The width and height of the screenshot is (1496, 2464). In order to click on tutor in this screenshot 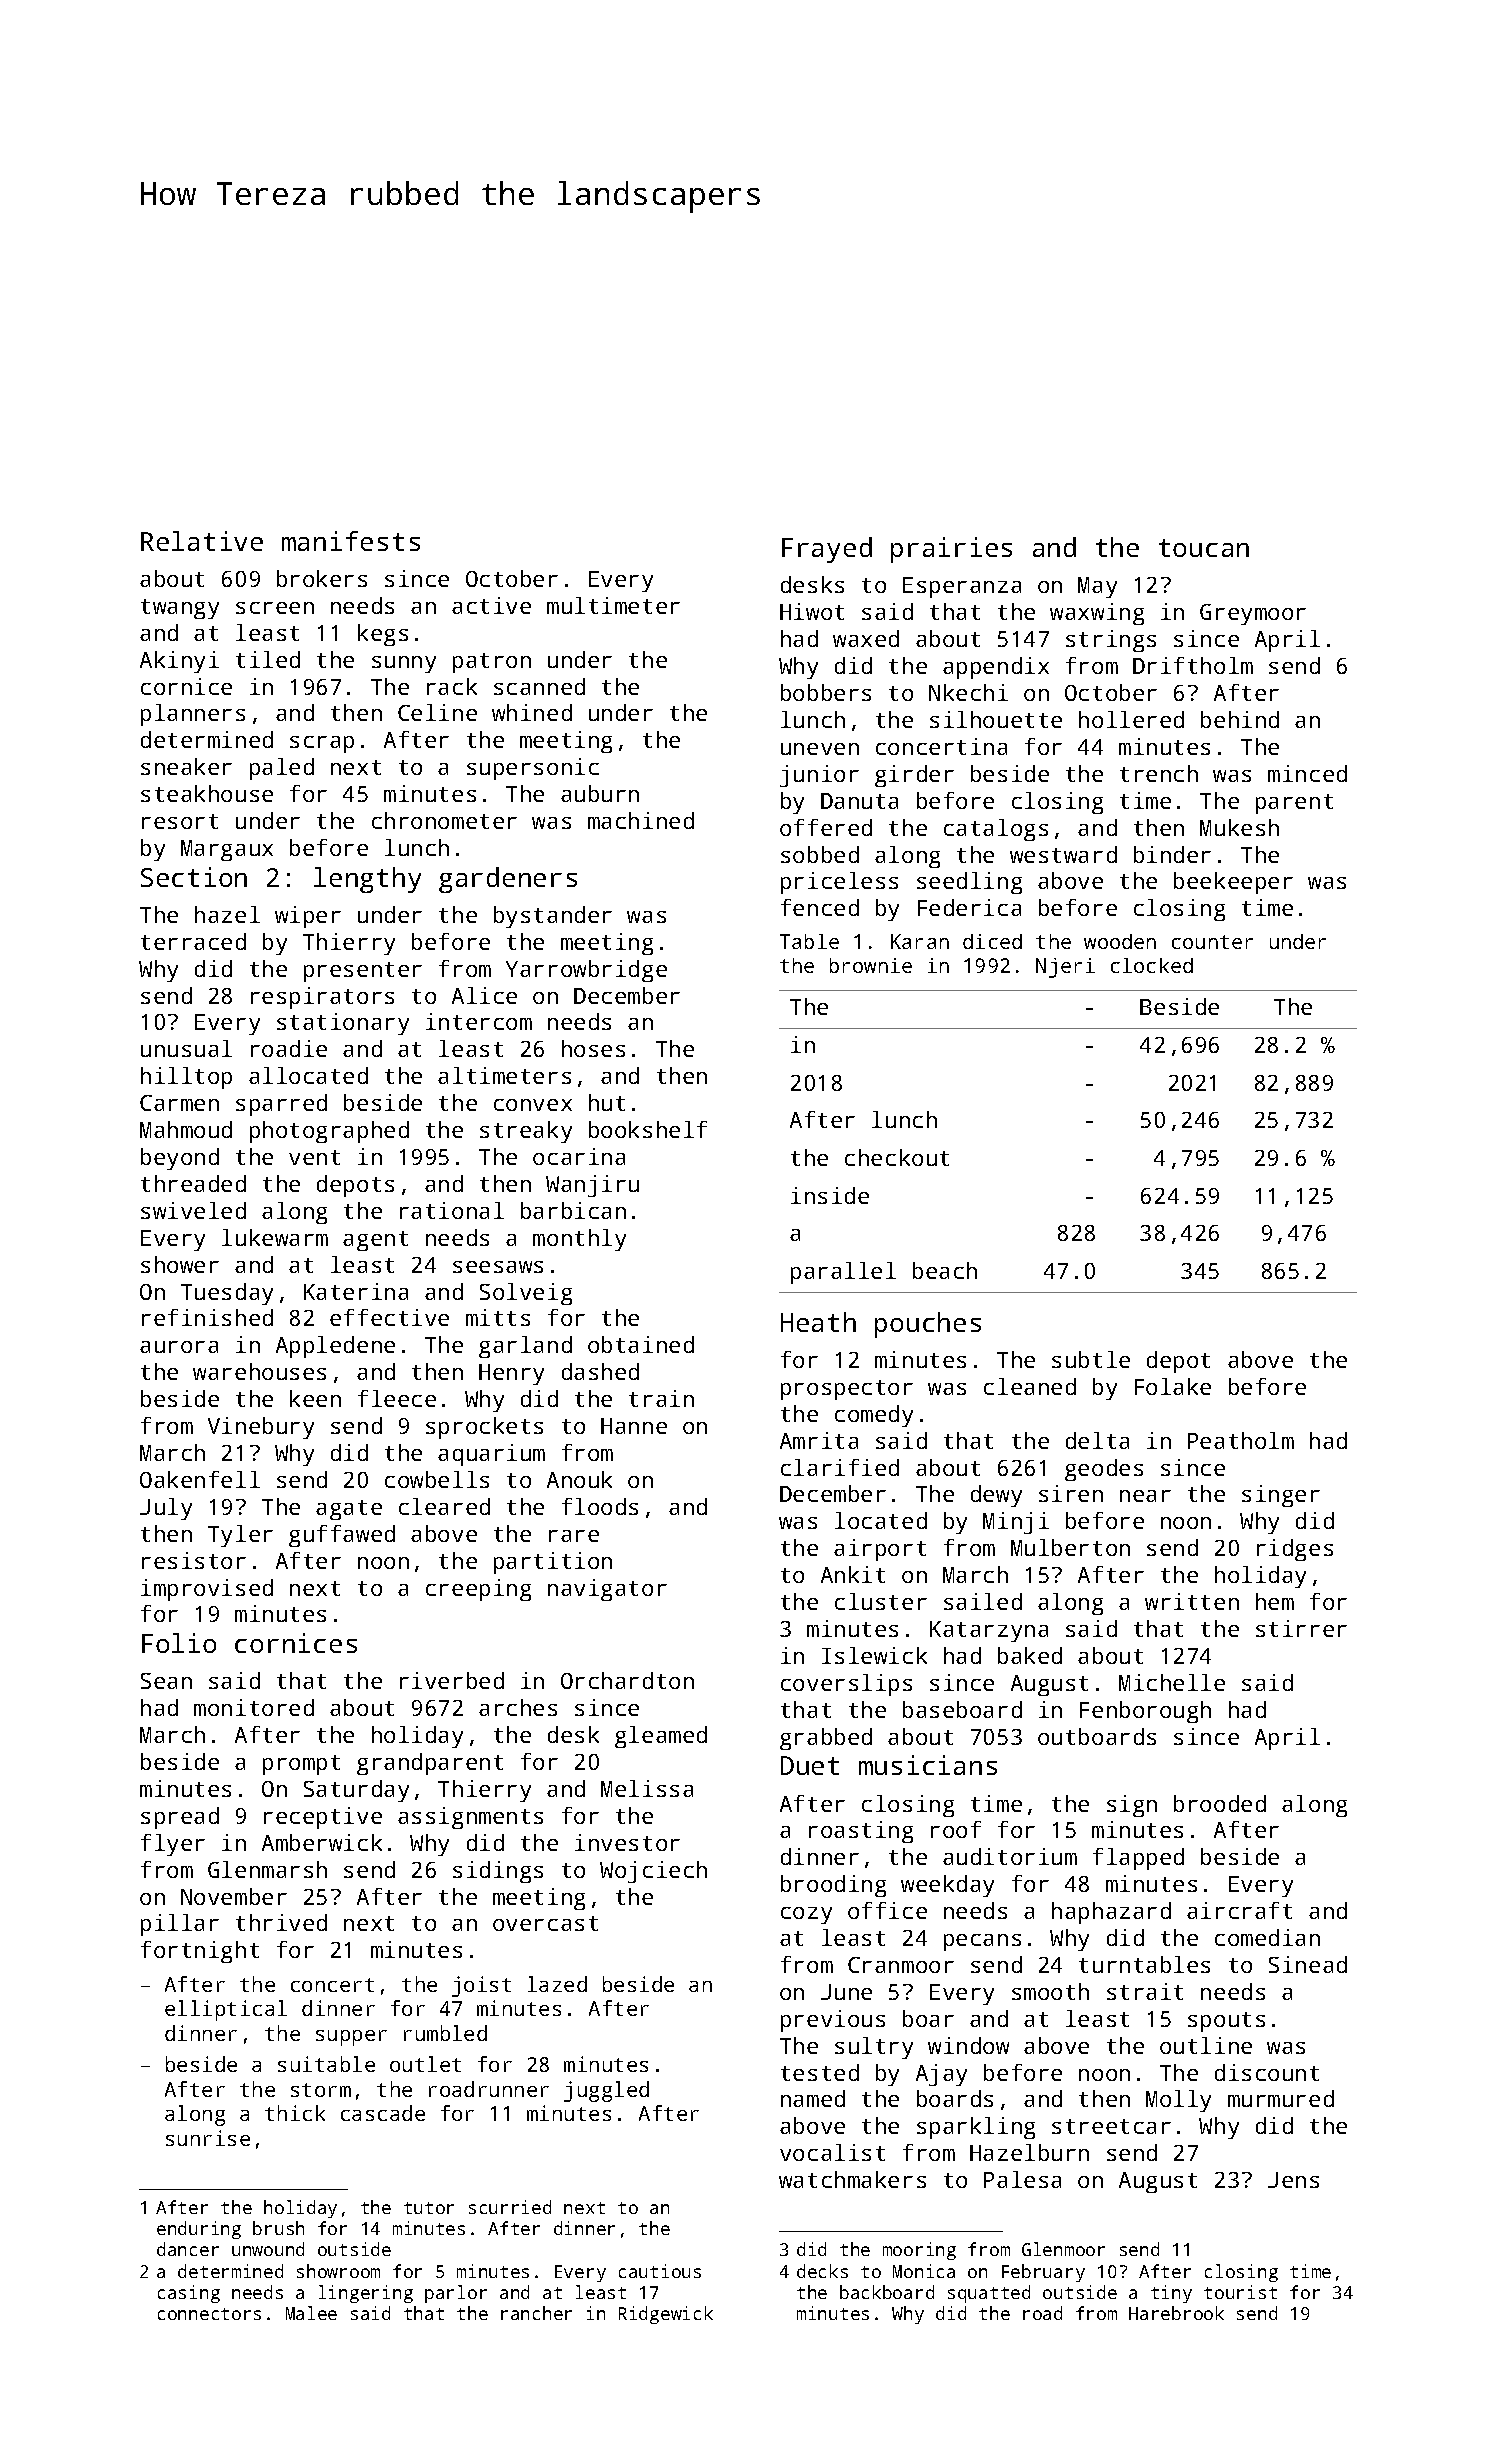, I will do `click(429, 2208)`.
